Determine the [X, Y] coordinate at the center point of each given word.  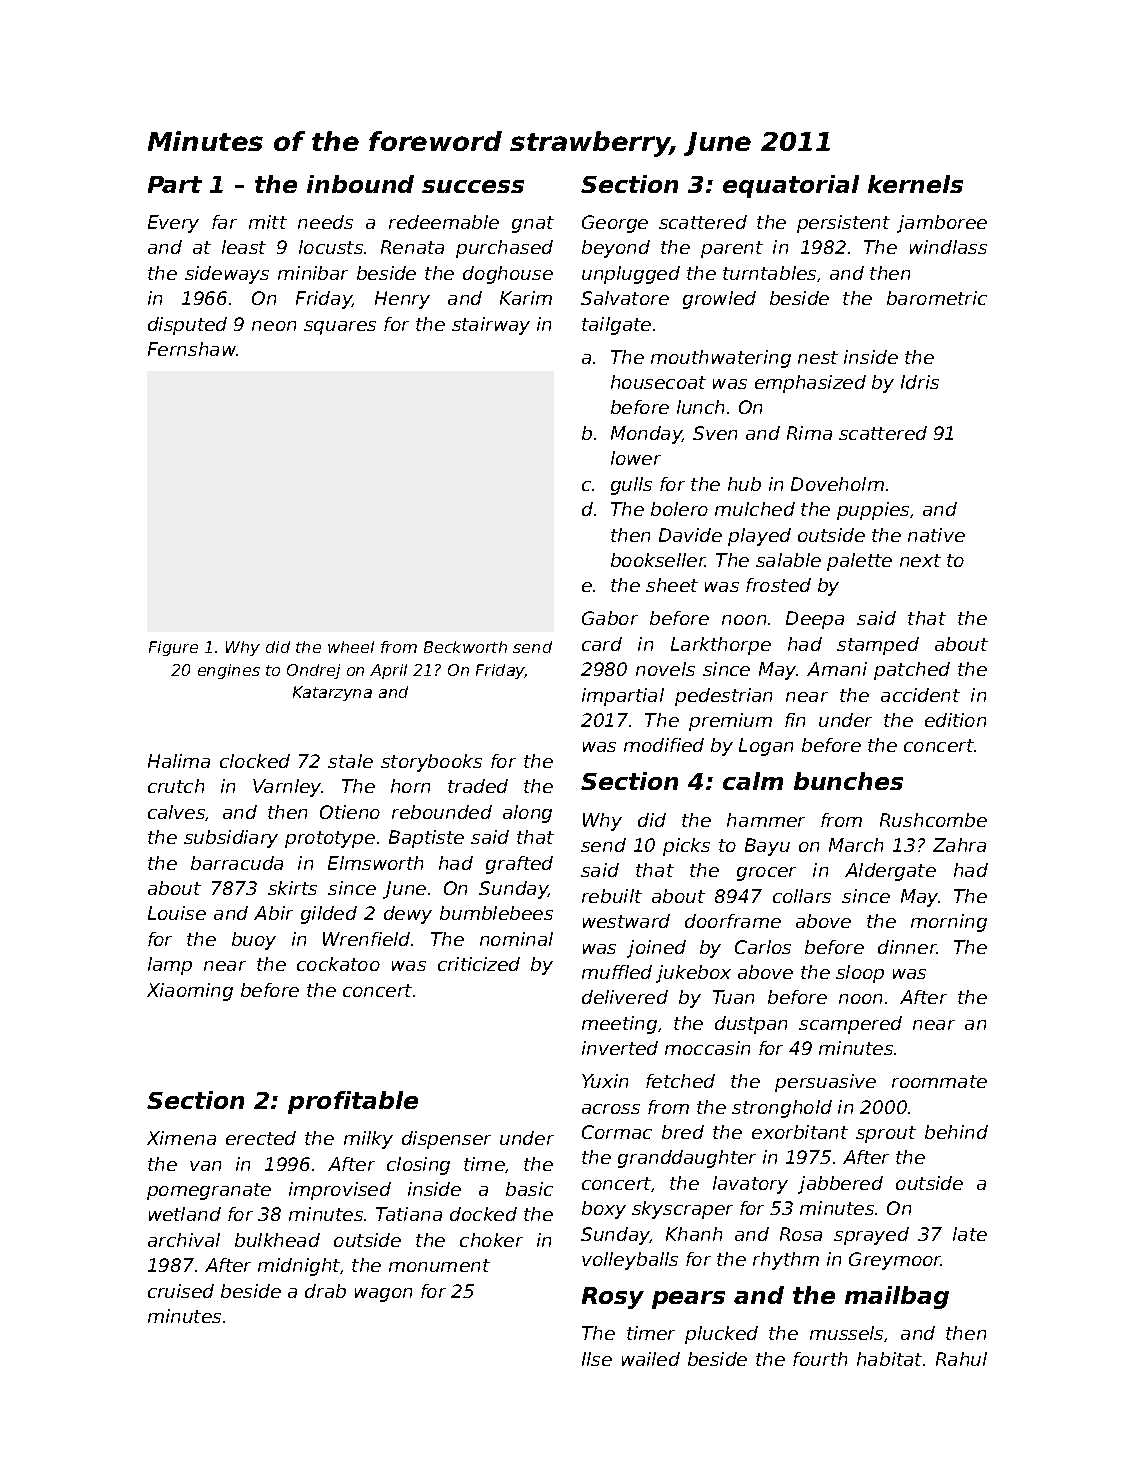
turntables [769, 273]
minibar [313, 273]
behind [956, 1132]
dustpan [751, 1025]
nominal [516, 939]
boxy [604, 1210]
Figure [173, 648]
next [920, 560]
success [473, 186]
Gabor [610, 618]
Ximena [181, 1138]
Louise [177, 913]
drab [325, 1291]
